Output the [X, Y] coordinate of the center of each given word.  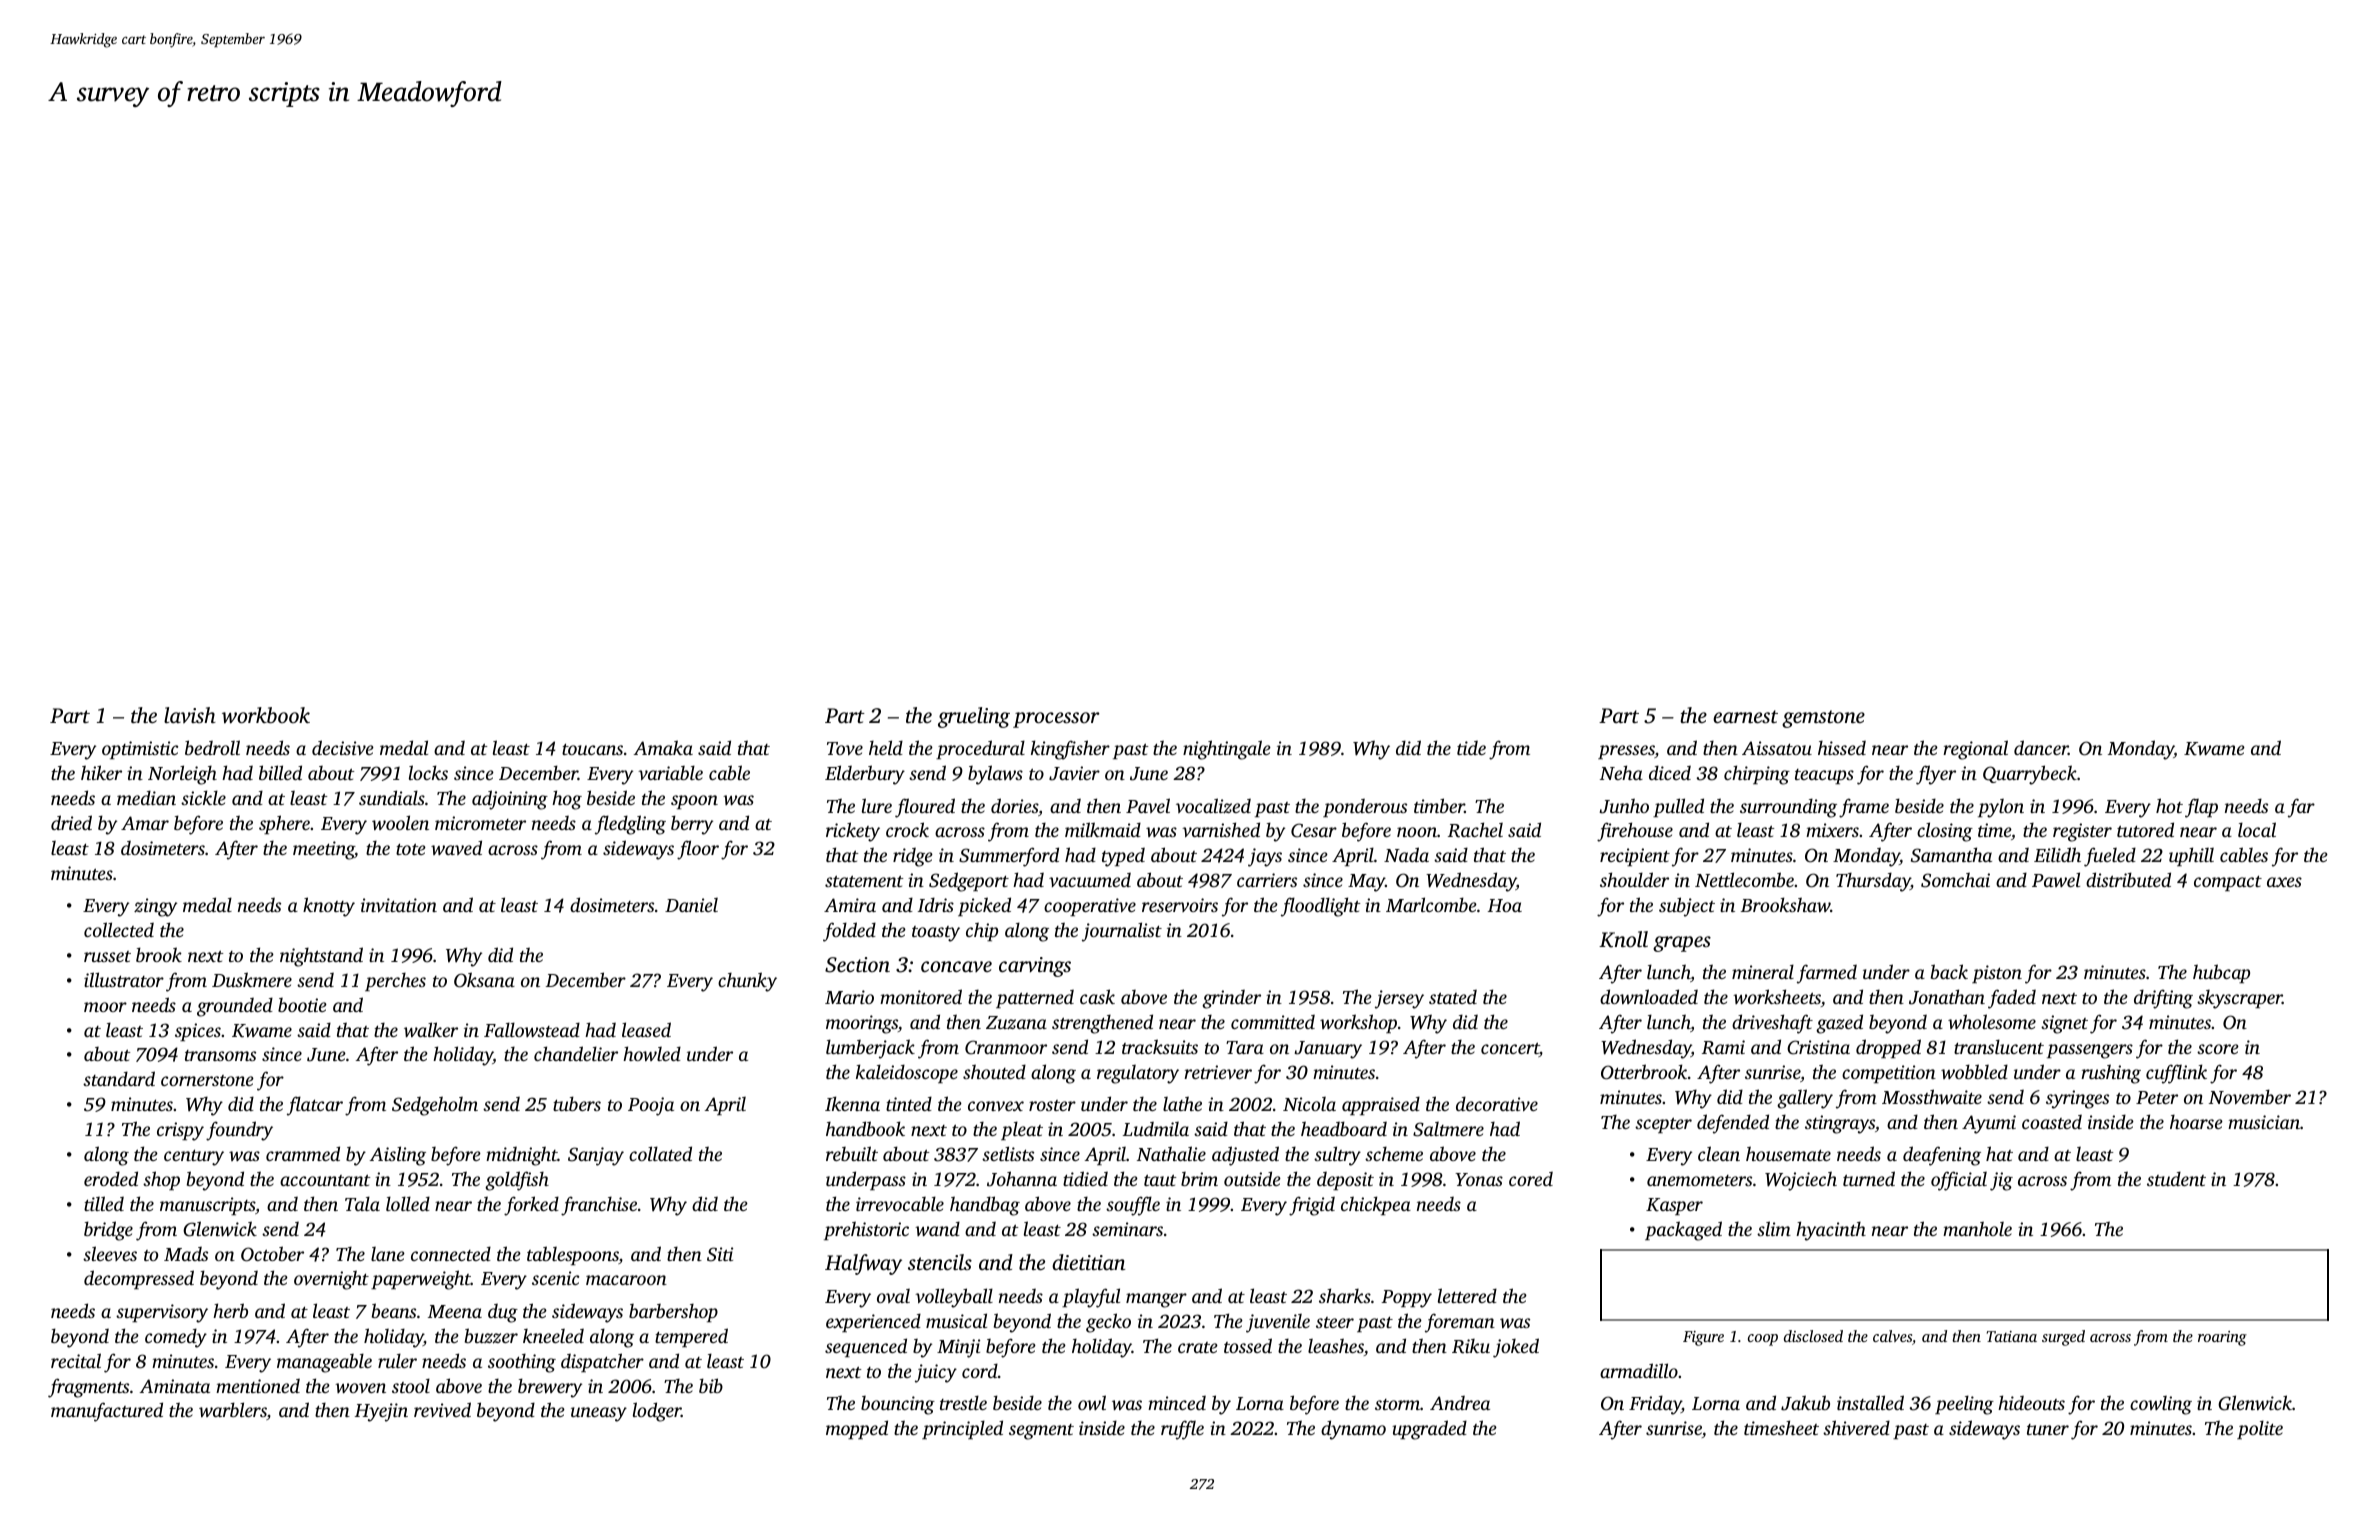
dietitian [1088, 1262]
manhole [1977, 1228]
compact [2228, 883]
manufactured [107, 1412]
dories [1014, 805]
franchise [599, 1206]
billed [280, 772]
